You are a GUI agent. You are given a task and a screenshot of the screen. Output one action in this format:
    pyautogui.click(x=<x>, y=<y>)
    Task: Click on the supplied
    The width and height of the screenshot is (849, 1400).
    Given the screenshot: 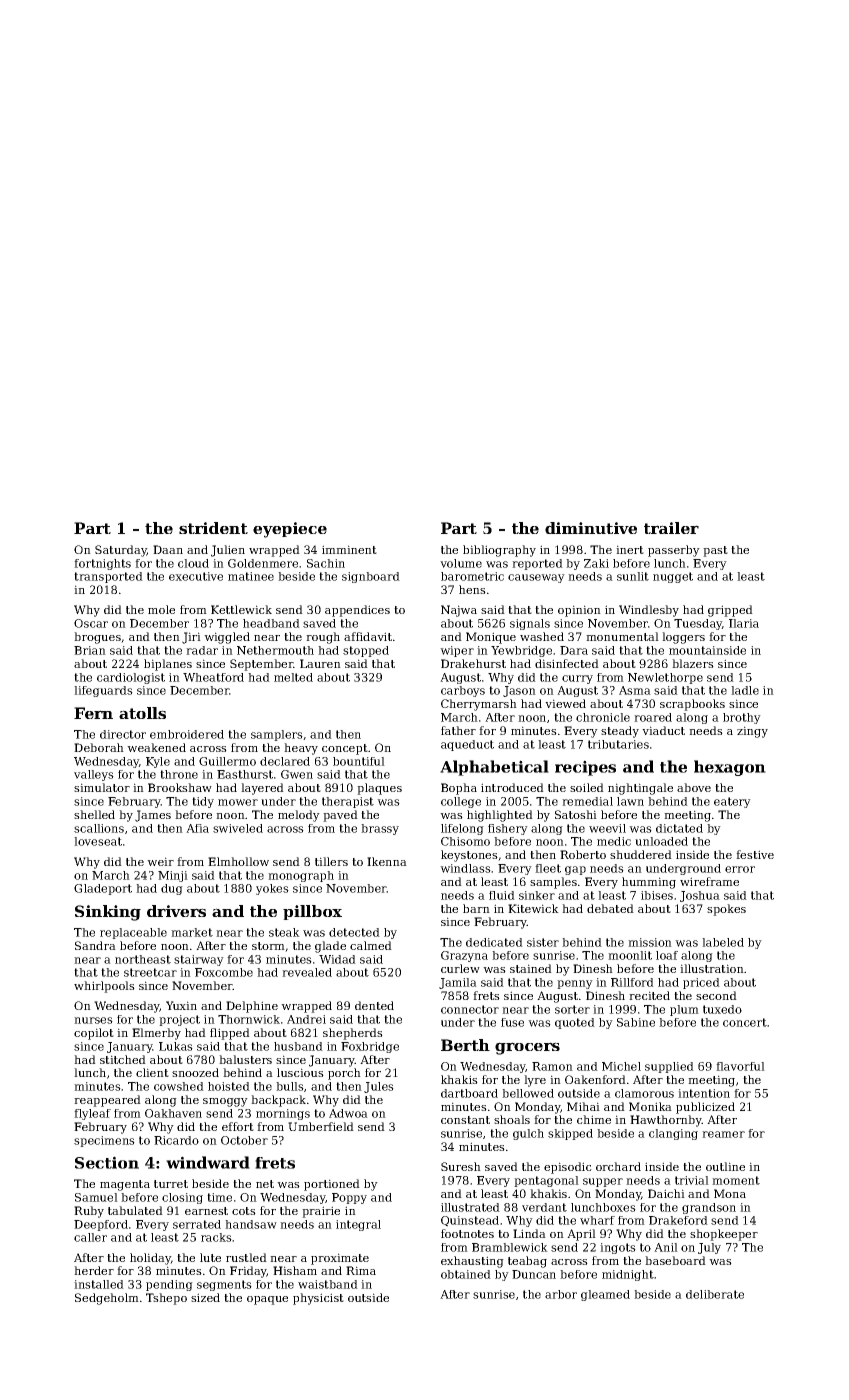 What is the action you would take?
    pyautogui.click(x=669, y=1067)
